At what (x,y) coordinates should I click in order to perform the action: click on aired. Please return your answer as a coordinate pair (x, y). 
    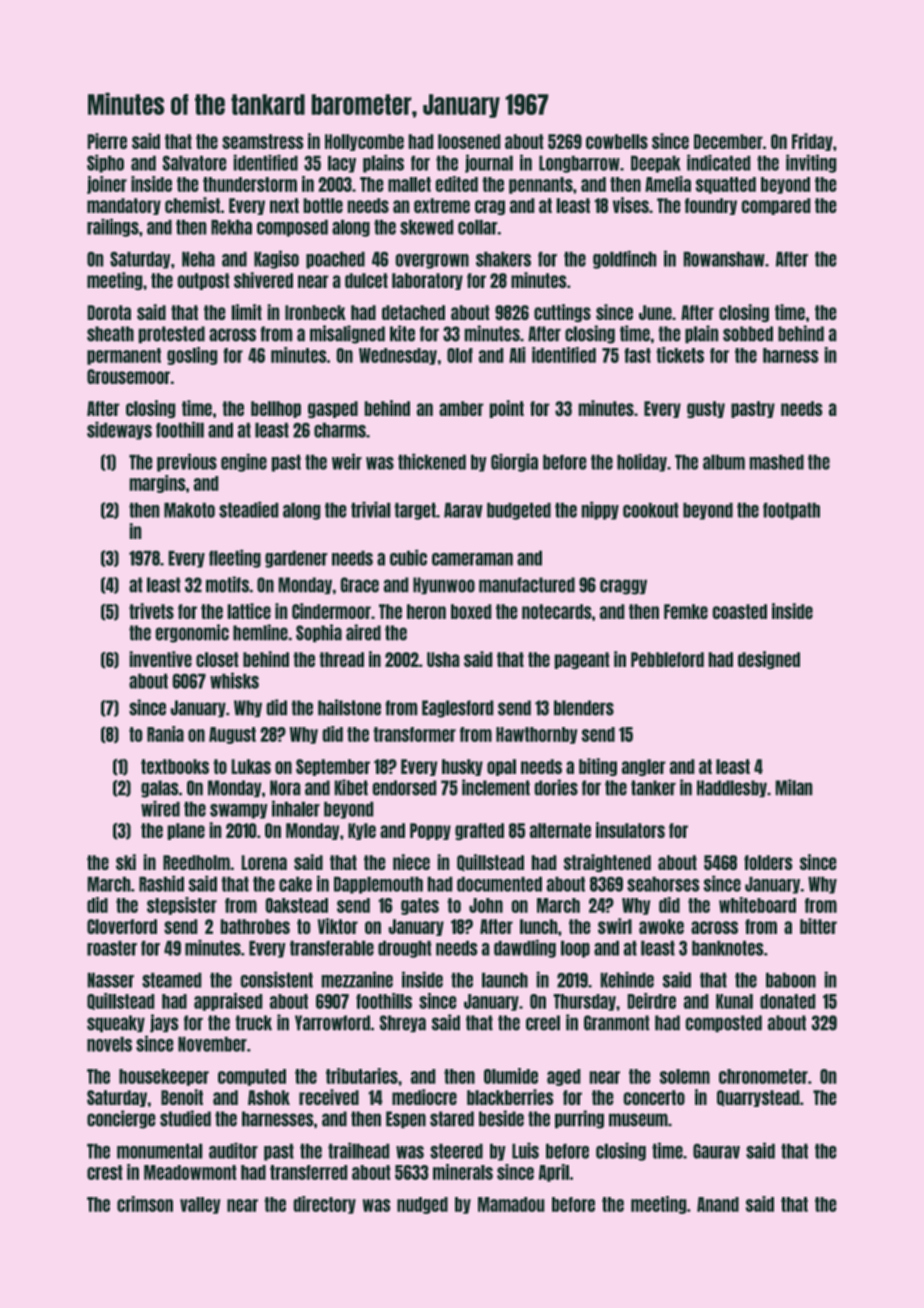
    Looking at the image, I should click on (363, 632).
